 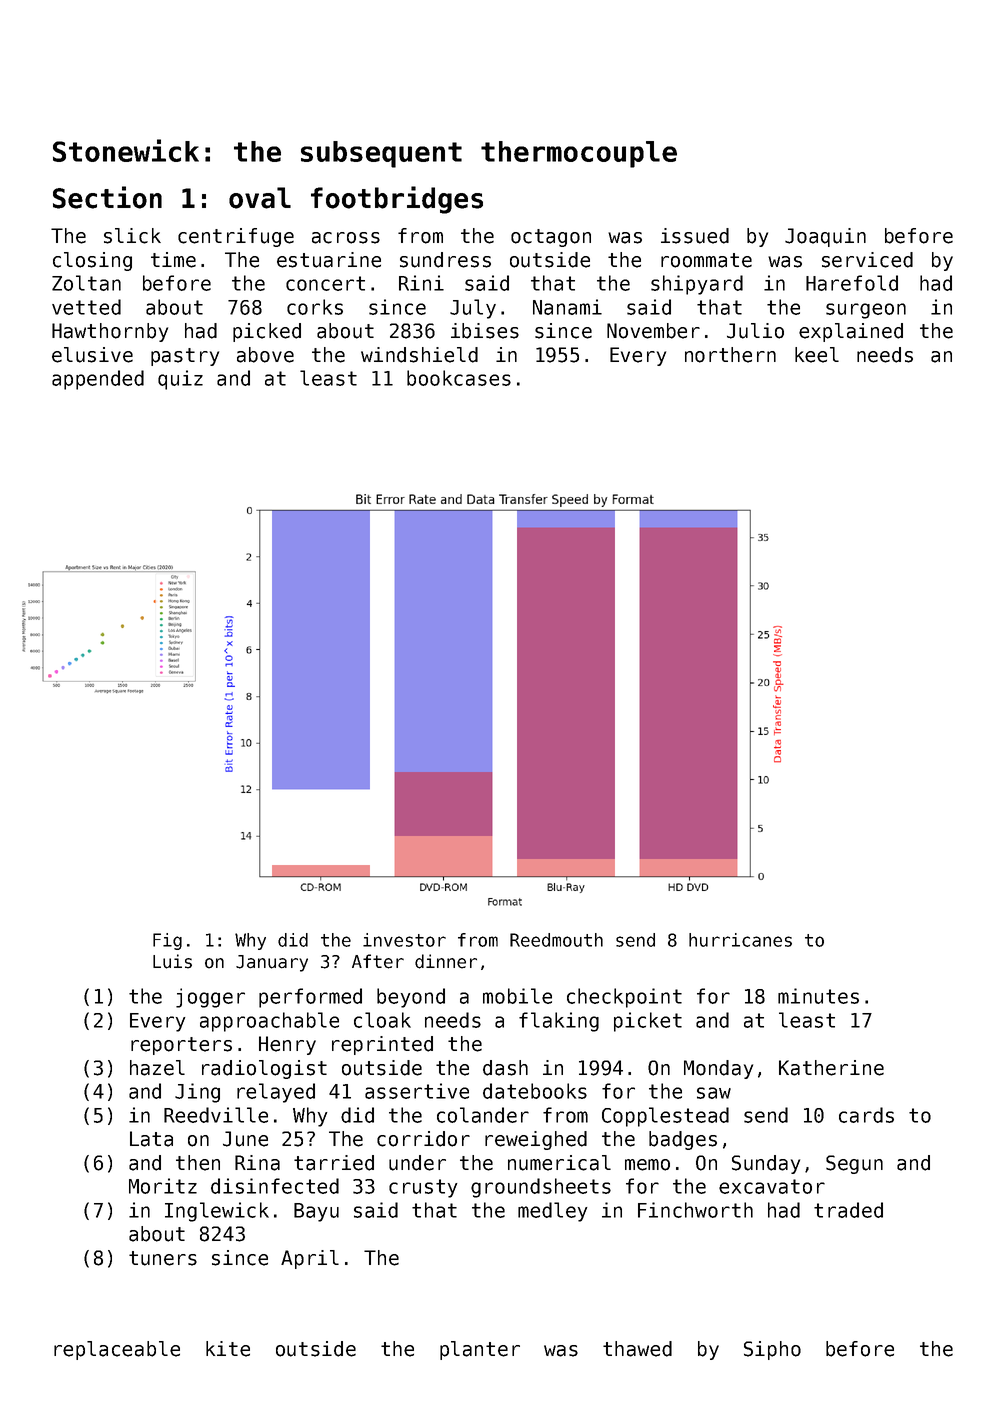 I want to click on shipyard, so click(x=697, y=285).
